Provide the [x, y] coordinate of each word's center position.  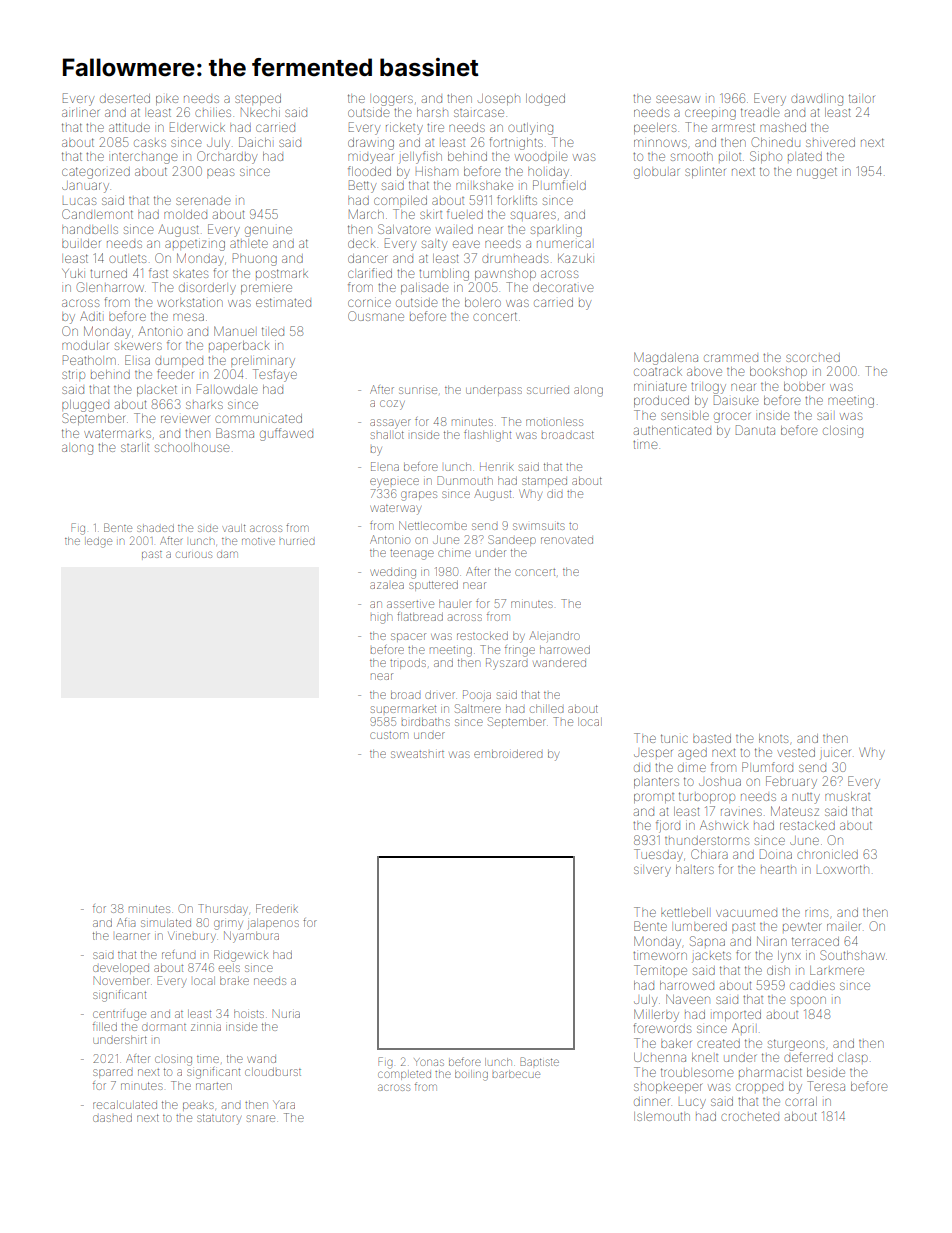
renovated [567, 540]
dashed [112, 1118]
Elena [385, 466]
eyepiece [394, 483]
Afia [126, 922]
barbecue [516, 1074]
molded [185, 214]
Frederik [277, 908]
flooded [369, 171]
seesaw [678, 99]
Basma [235, 433]
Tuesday [658, 855]
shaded [155, 528]
